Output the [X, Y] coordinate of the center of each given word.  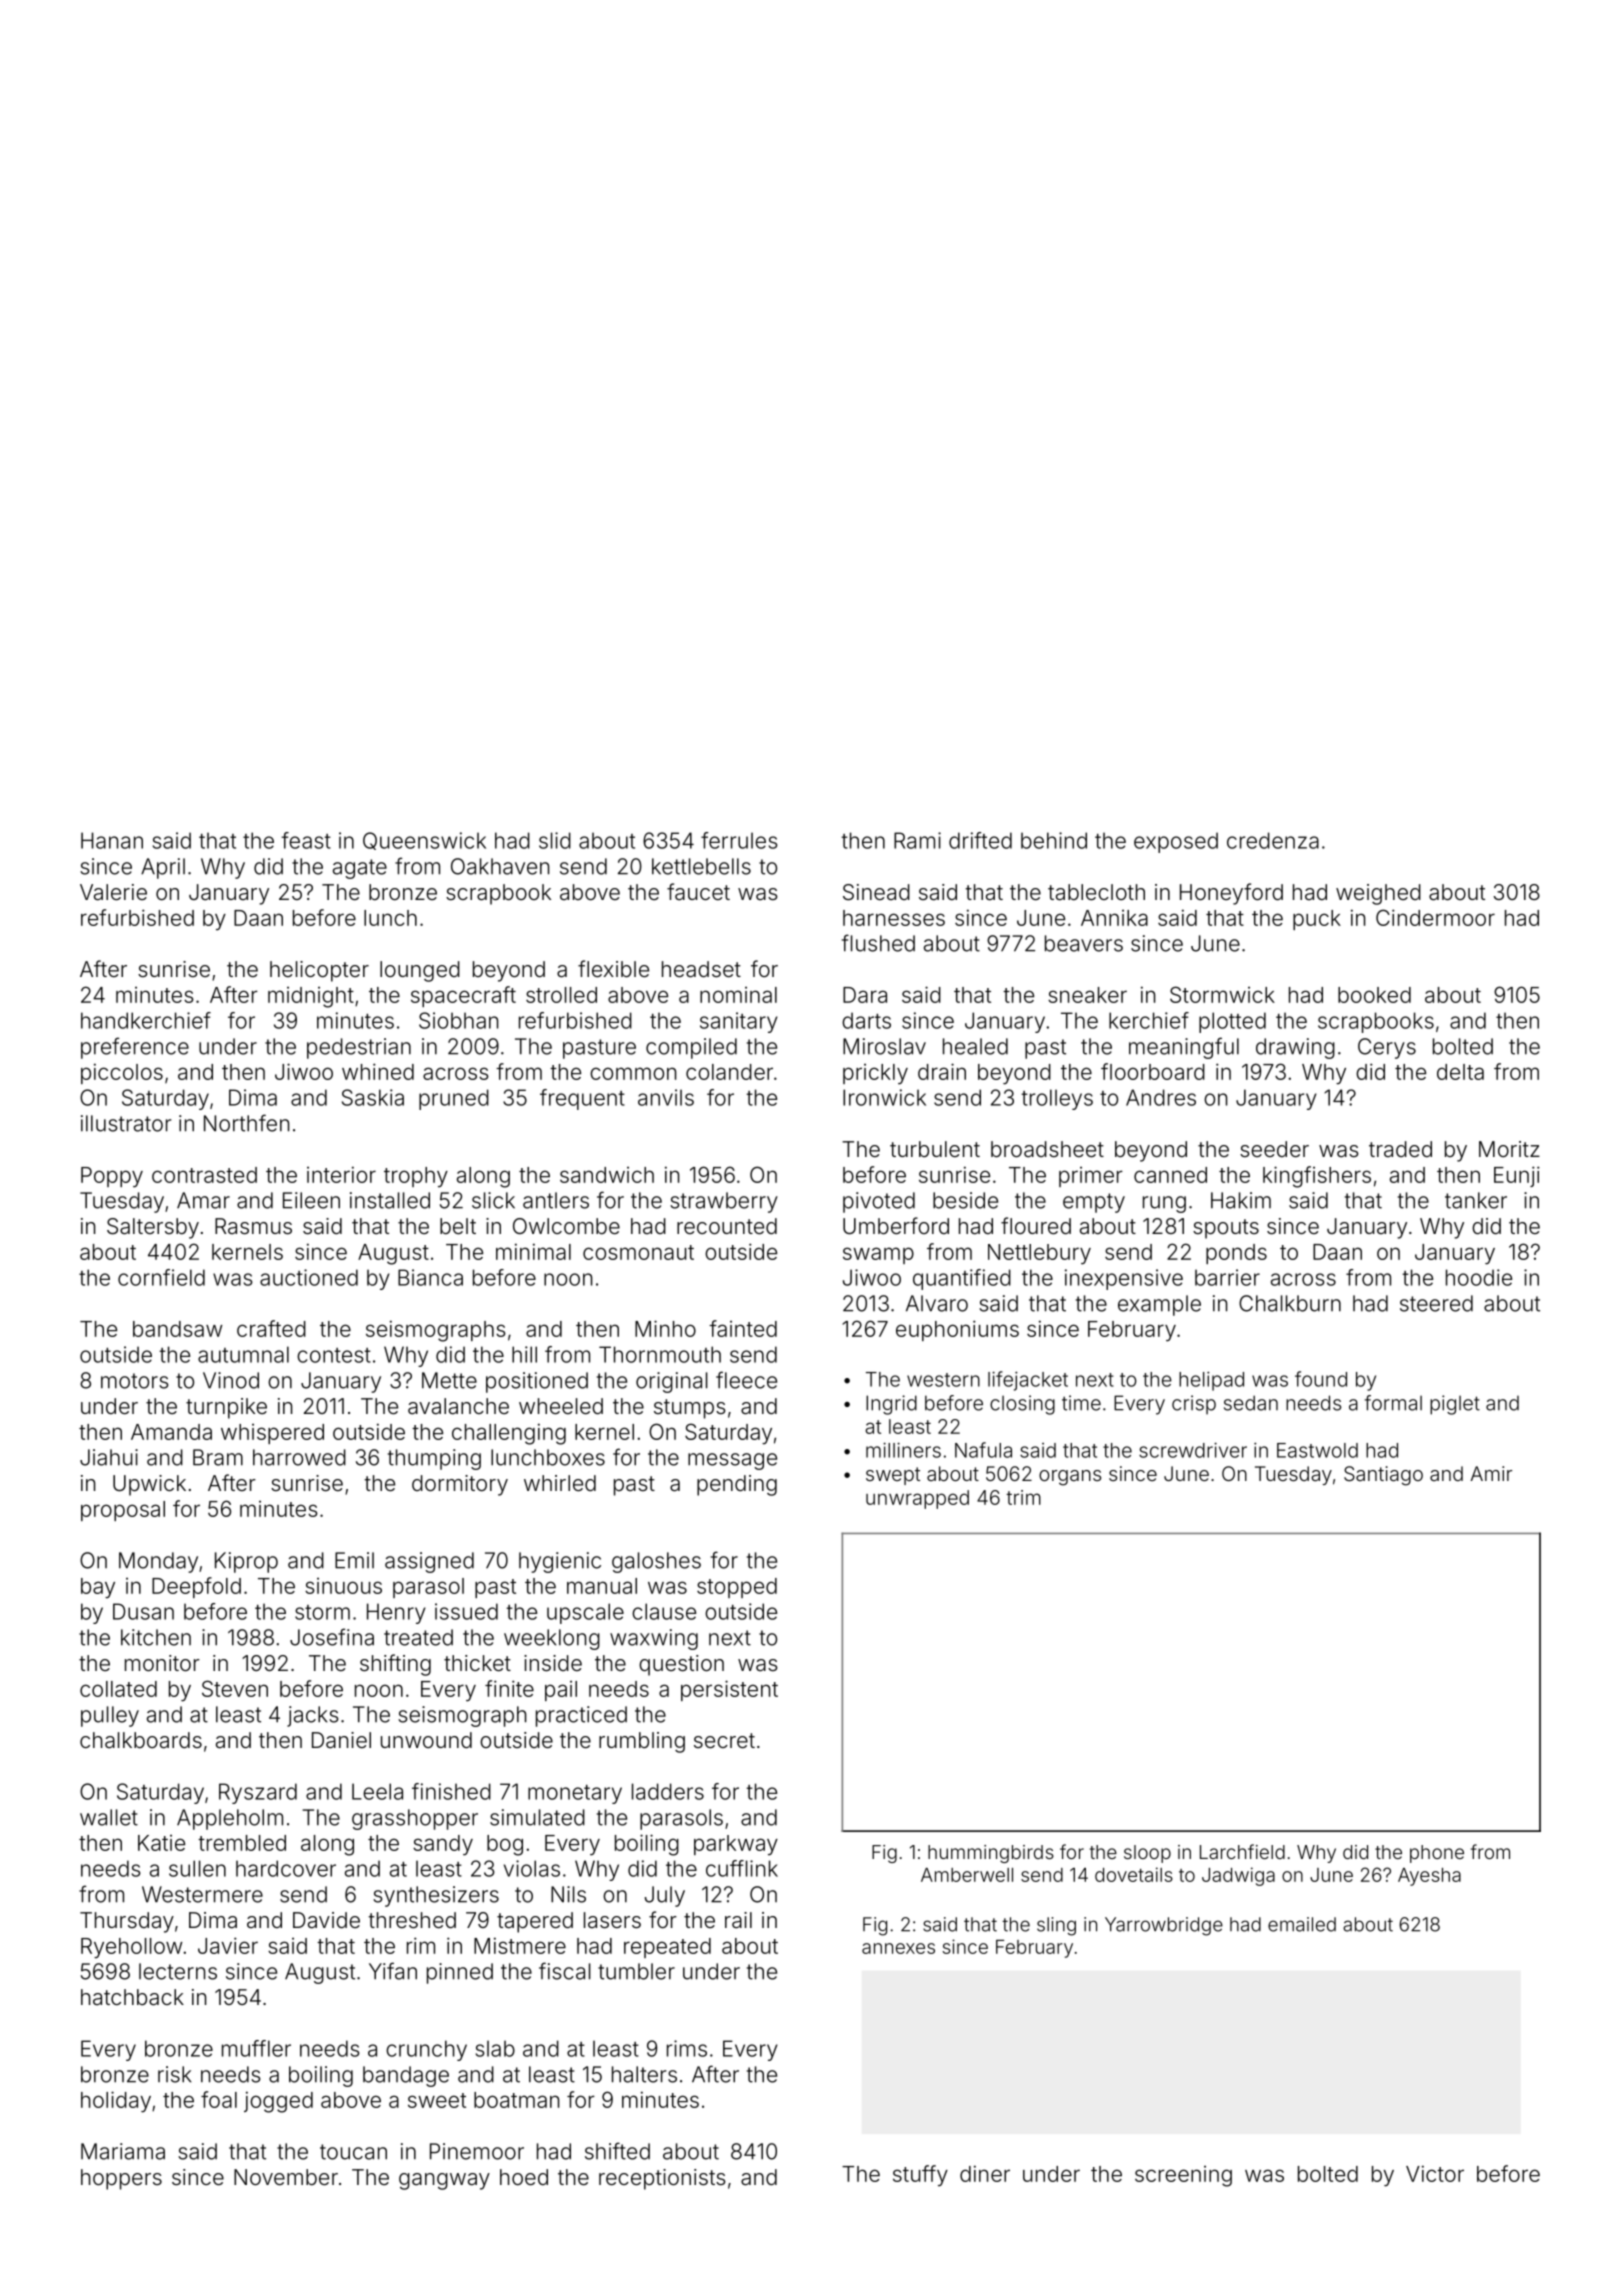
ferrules [739, 840]
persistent [729, 1690]
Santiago [1383, 1476]
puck [1317, 920]
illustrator [126, 1123]
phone [1437, 1854]
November [286, 2177]
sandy [443, 1845]
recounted [727, 1226]
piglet [1455, 1405]
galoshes [656, 1562]
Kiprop [246, 1562]
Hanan [112, 840]
